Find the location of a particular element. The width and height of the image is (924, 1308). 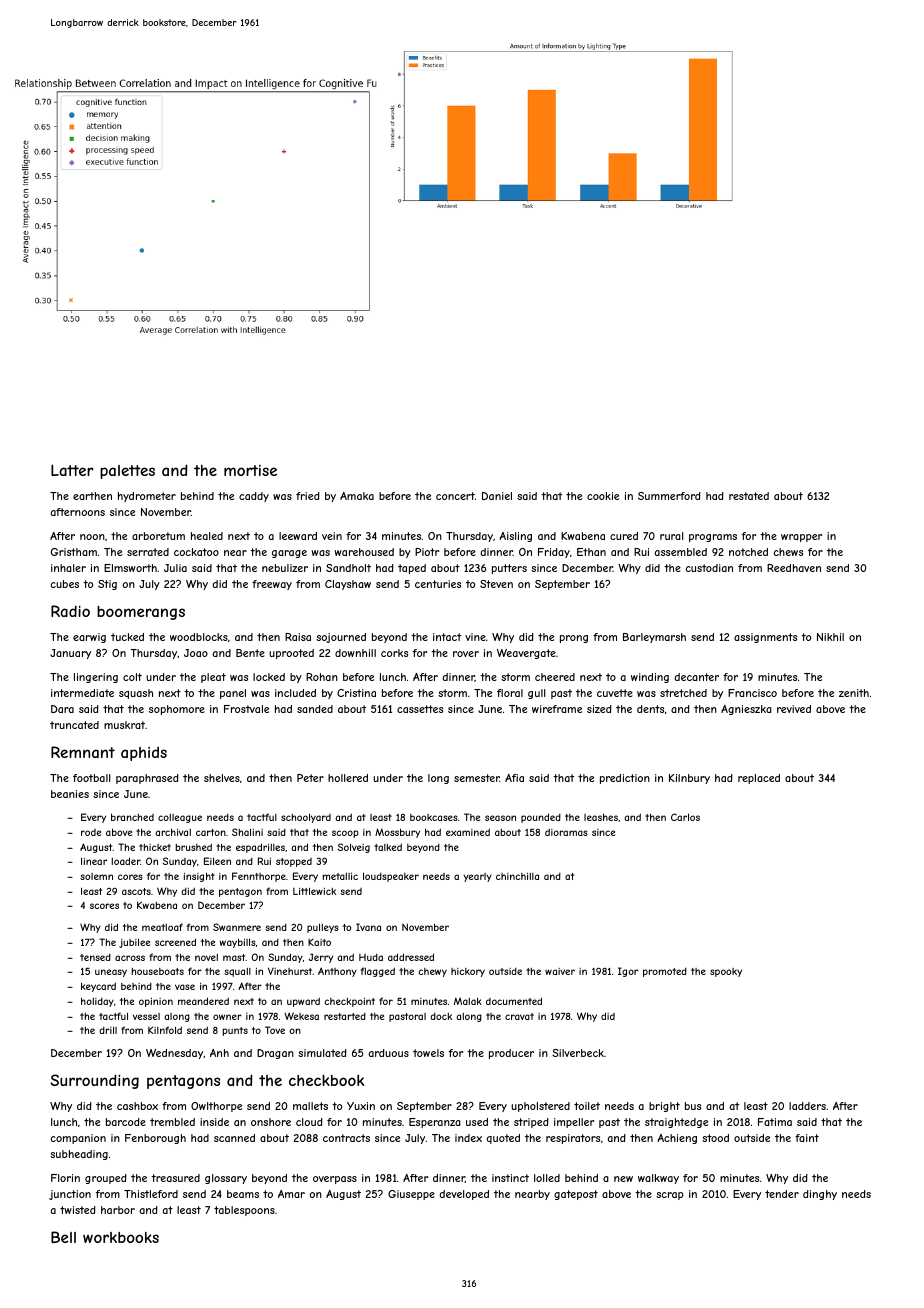

loudspeaker is located at coordinates (391, 877).
